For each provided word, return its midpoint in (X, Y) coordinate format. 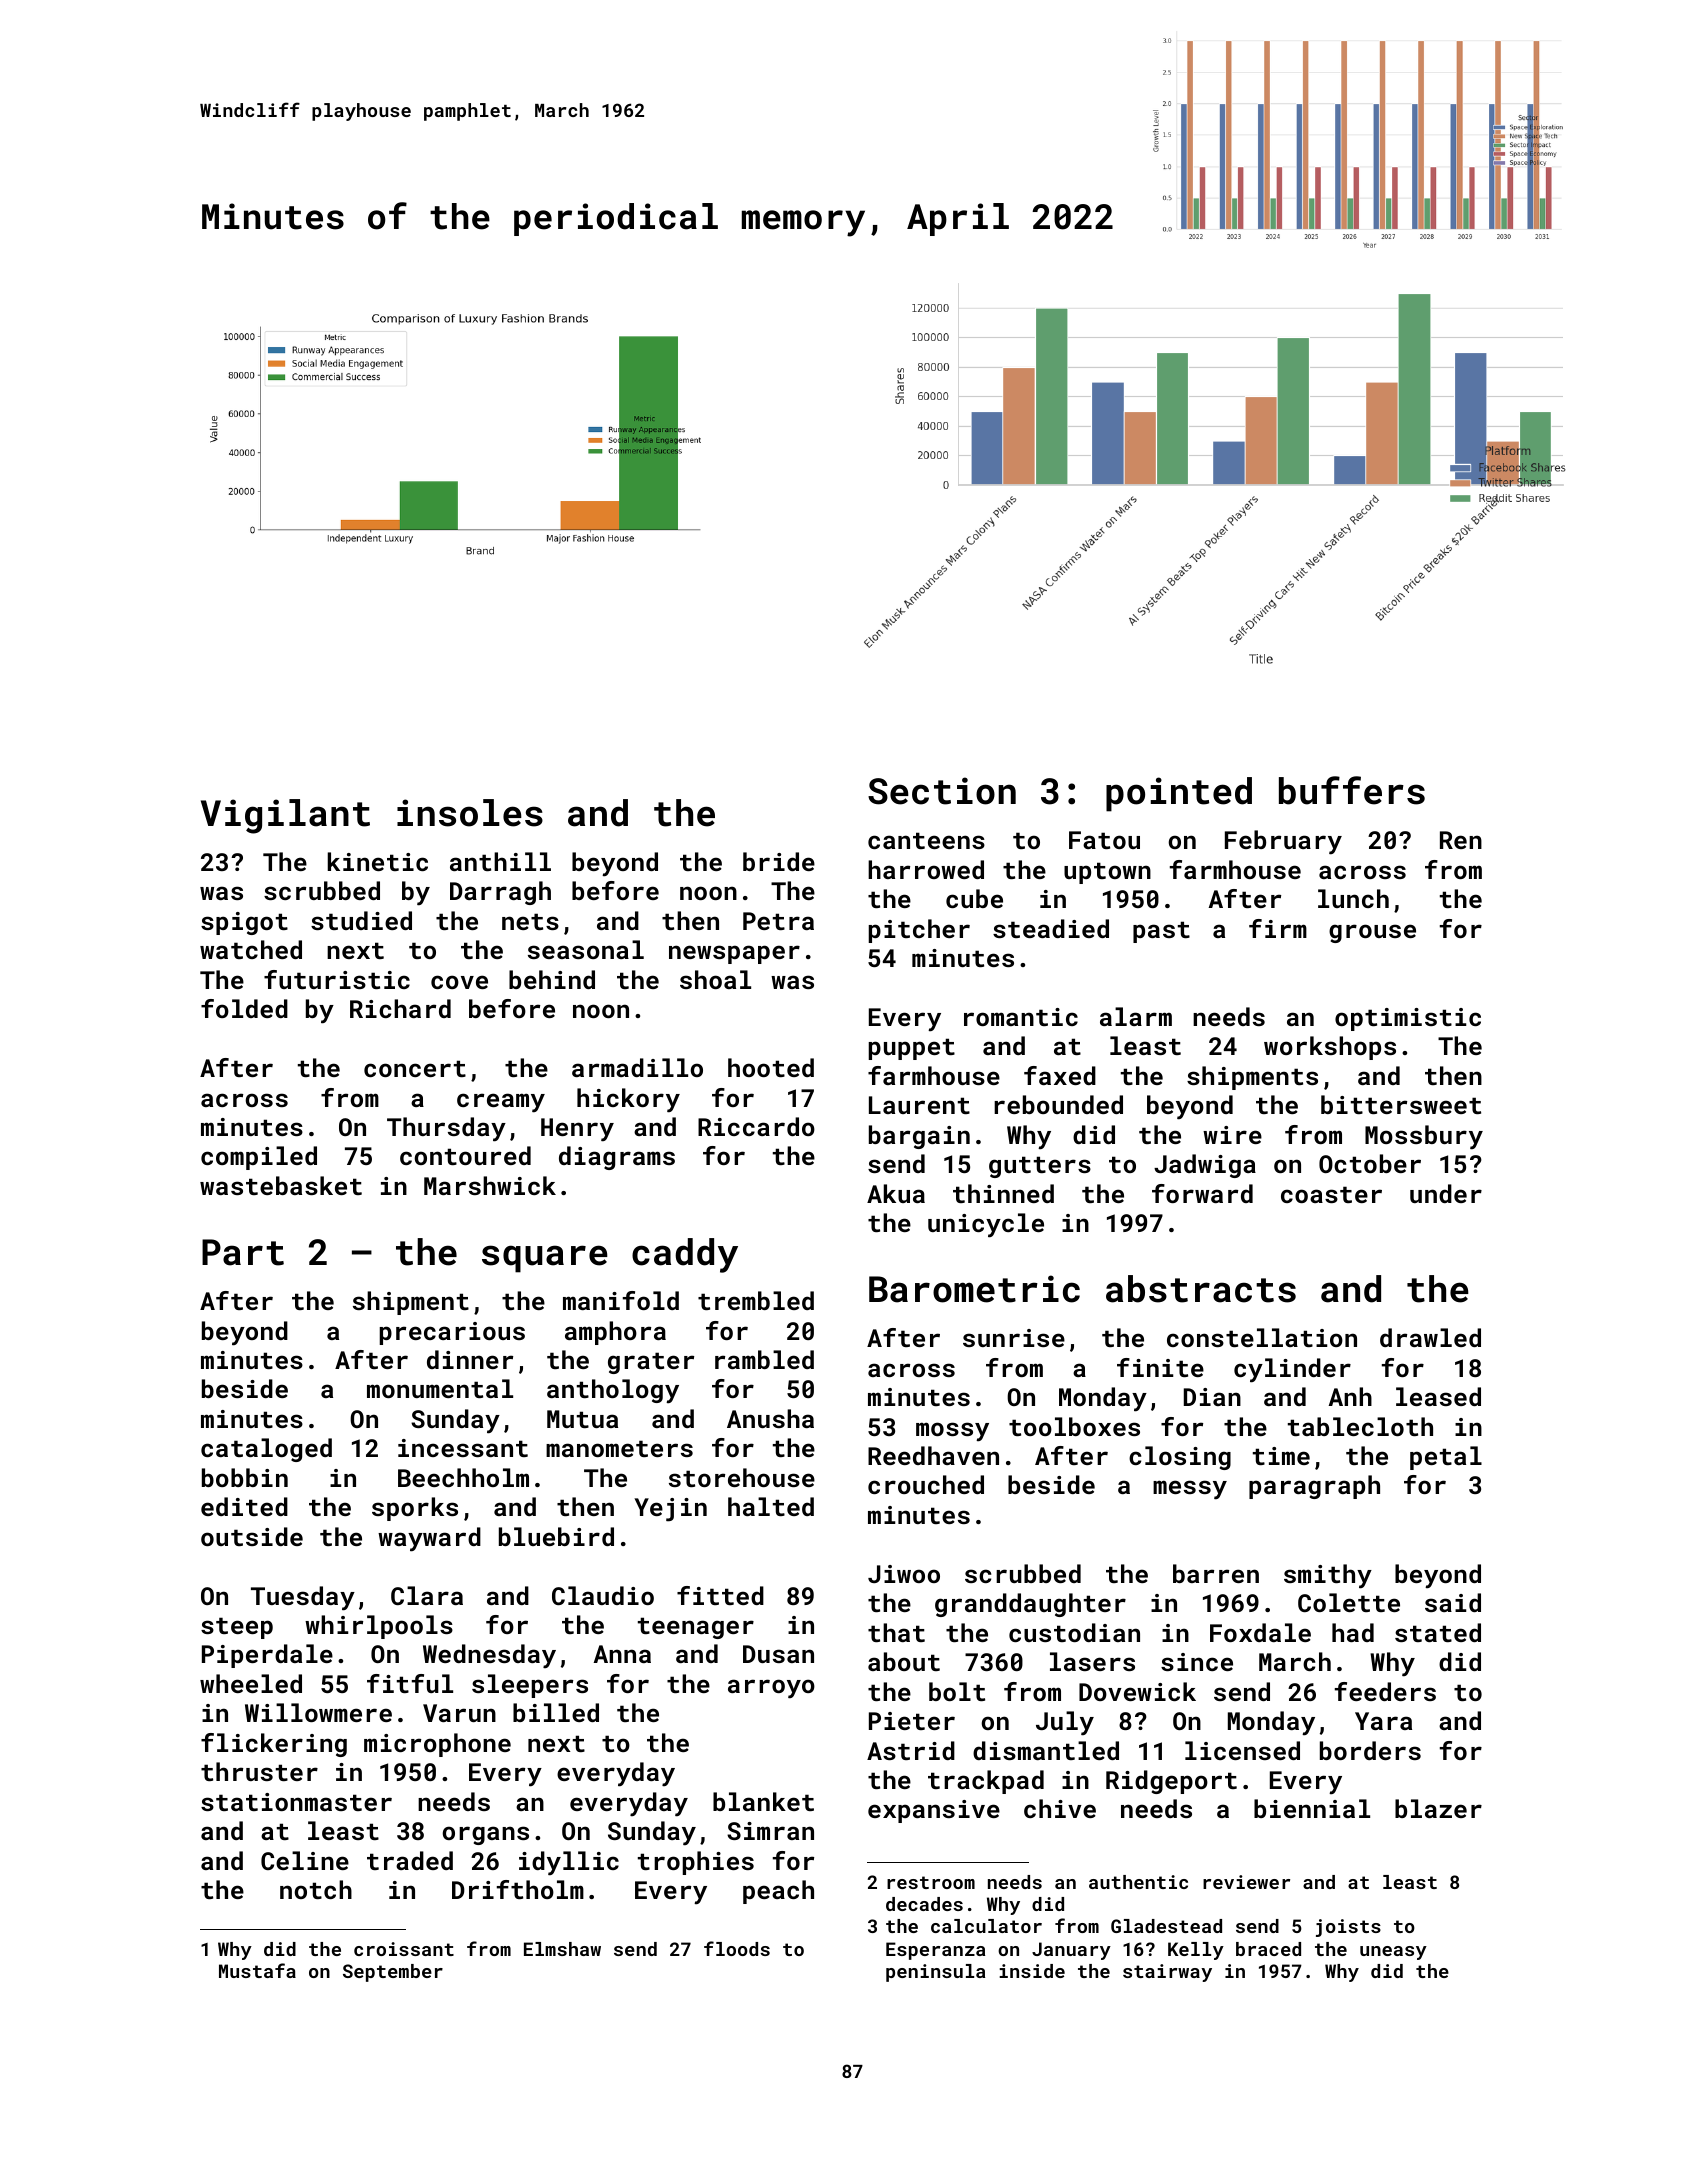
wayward (429, 1539)
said (1453, 1602)
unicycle (986, 1225)
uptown (1107, 873)
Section (942, 791)
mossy (952, 1432)
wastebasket (281, 1185)
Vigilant (285, 816)
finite (1160, 1367)
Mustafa (257, 1970)
